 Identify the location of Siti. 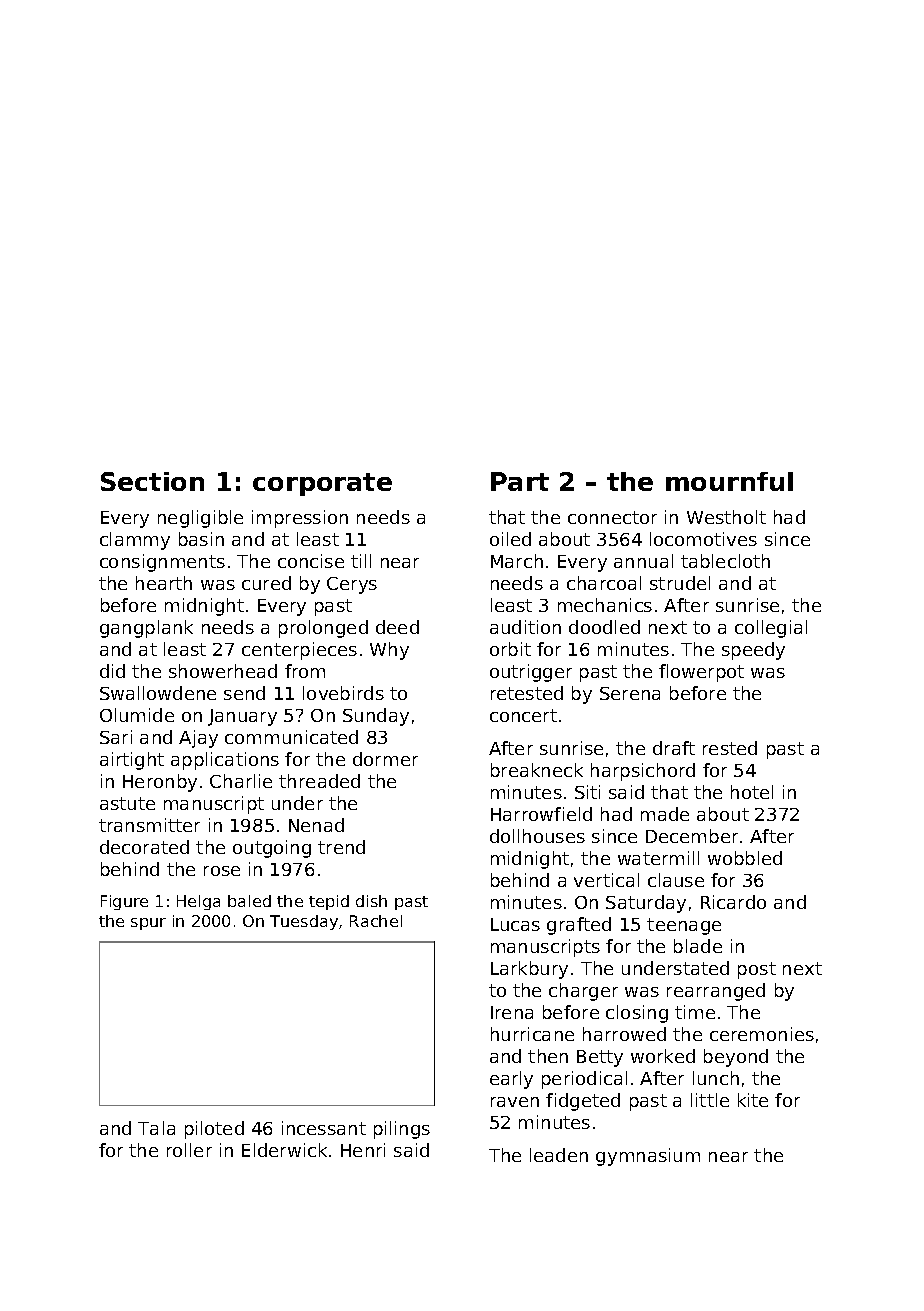
(587, 792).
